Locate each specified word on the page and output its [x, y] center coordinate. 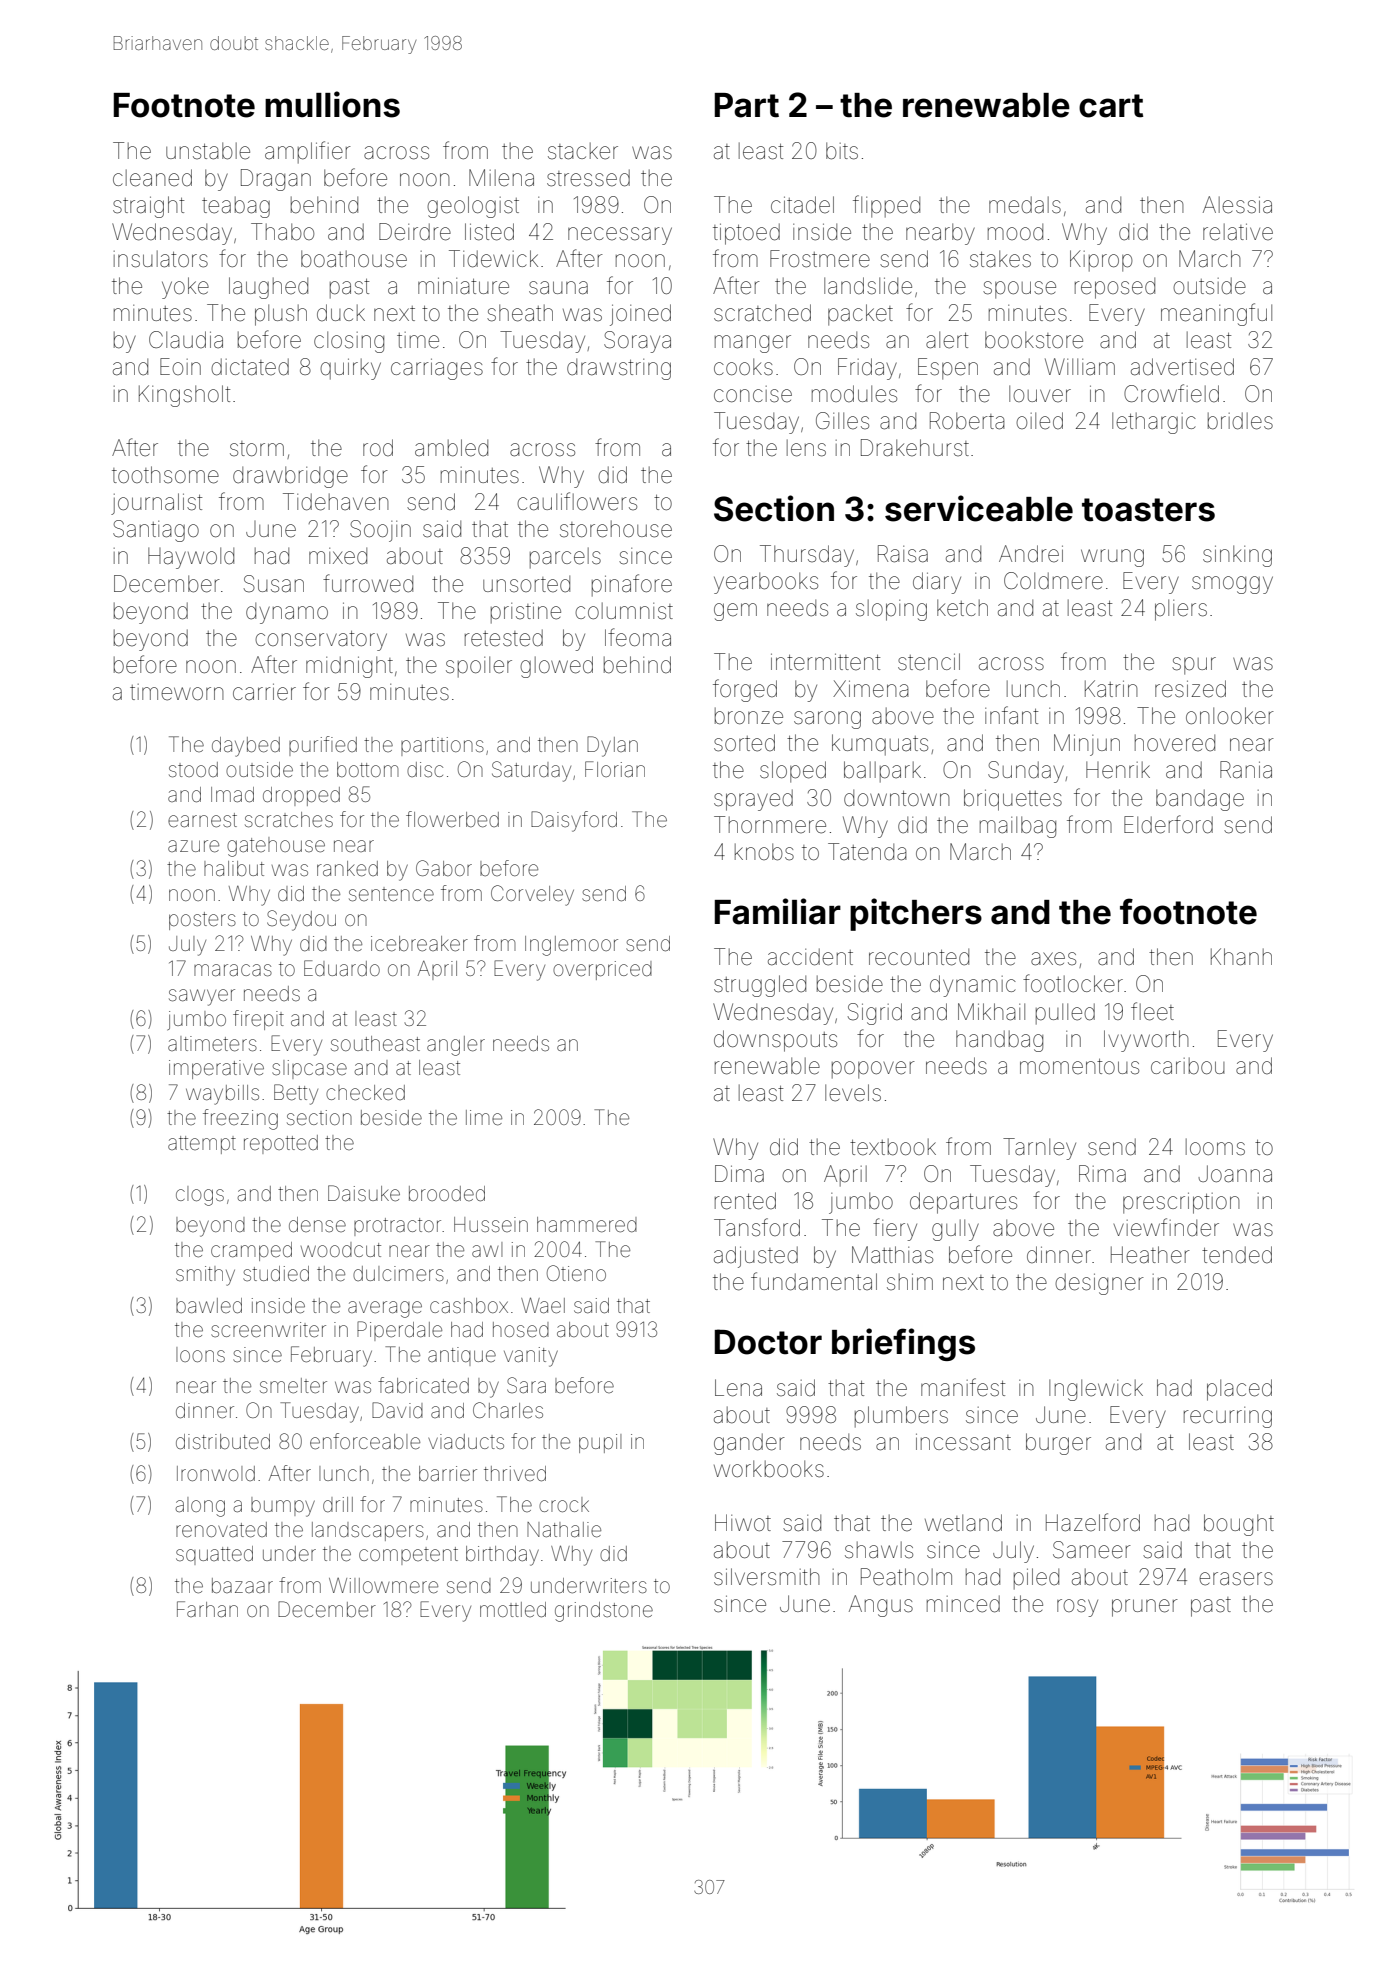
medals [1025, 205]
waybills [222, 1095]
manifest [963, 1387]
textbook [893, 1147]
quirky [350, 369]
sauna [558, 288]
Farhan [207, 1609]
